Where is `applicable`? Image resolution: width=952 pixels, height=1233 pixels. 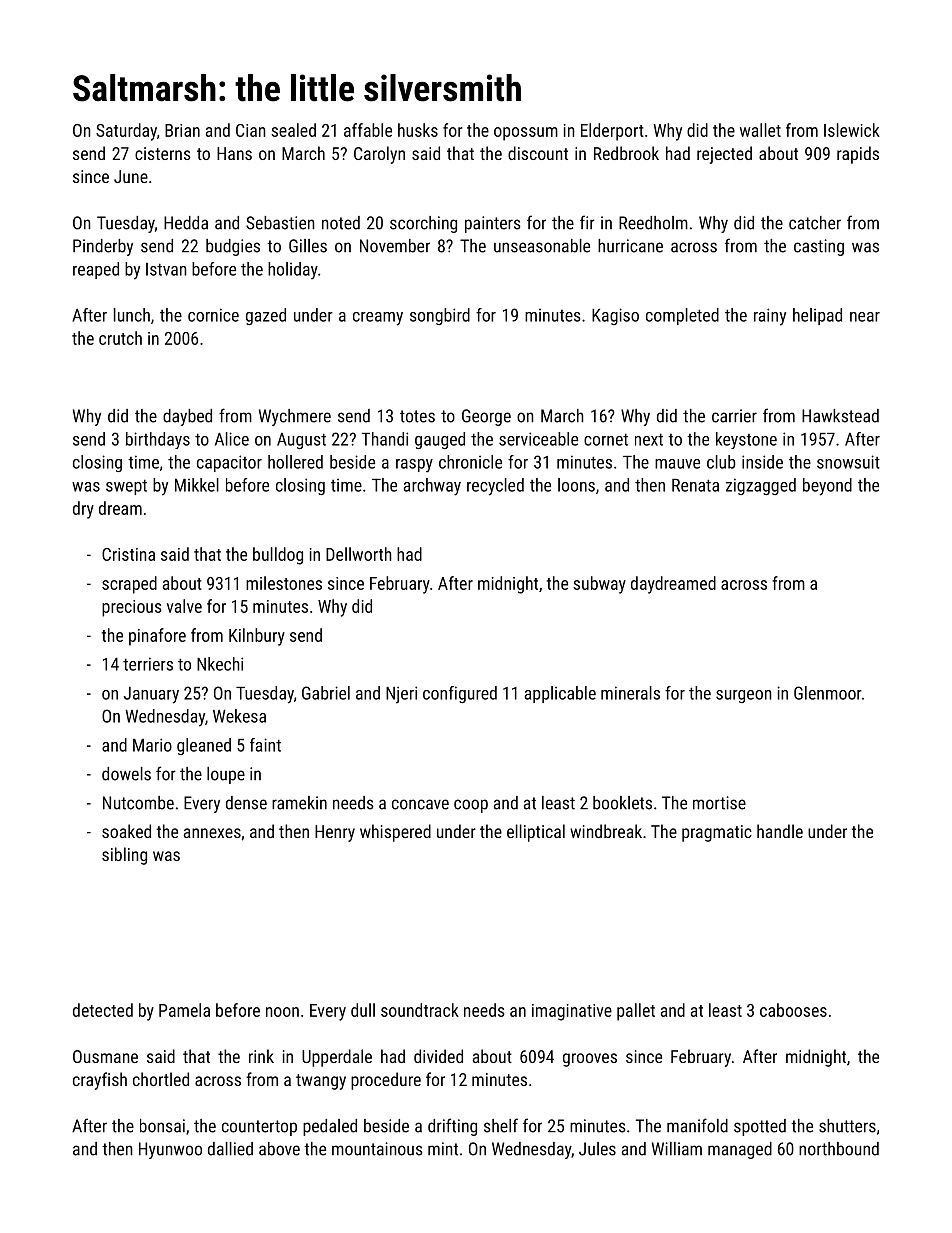 applicable is located at coordinates (560, 694).
